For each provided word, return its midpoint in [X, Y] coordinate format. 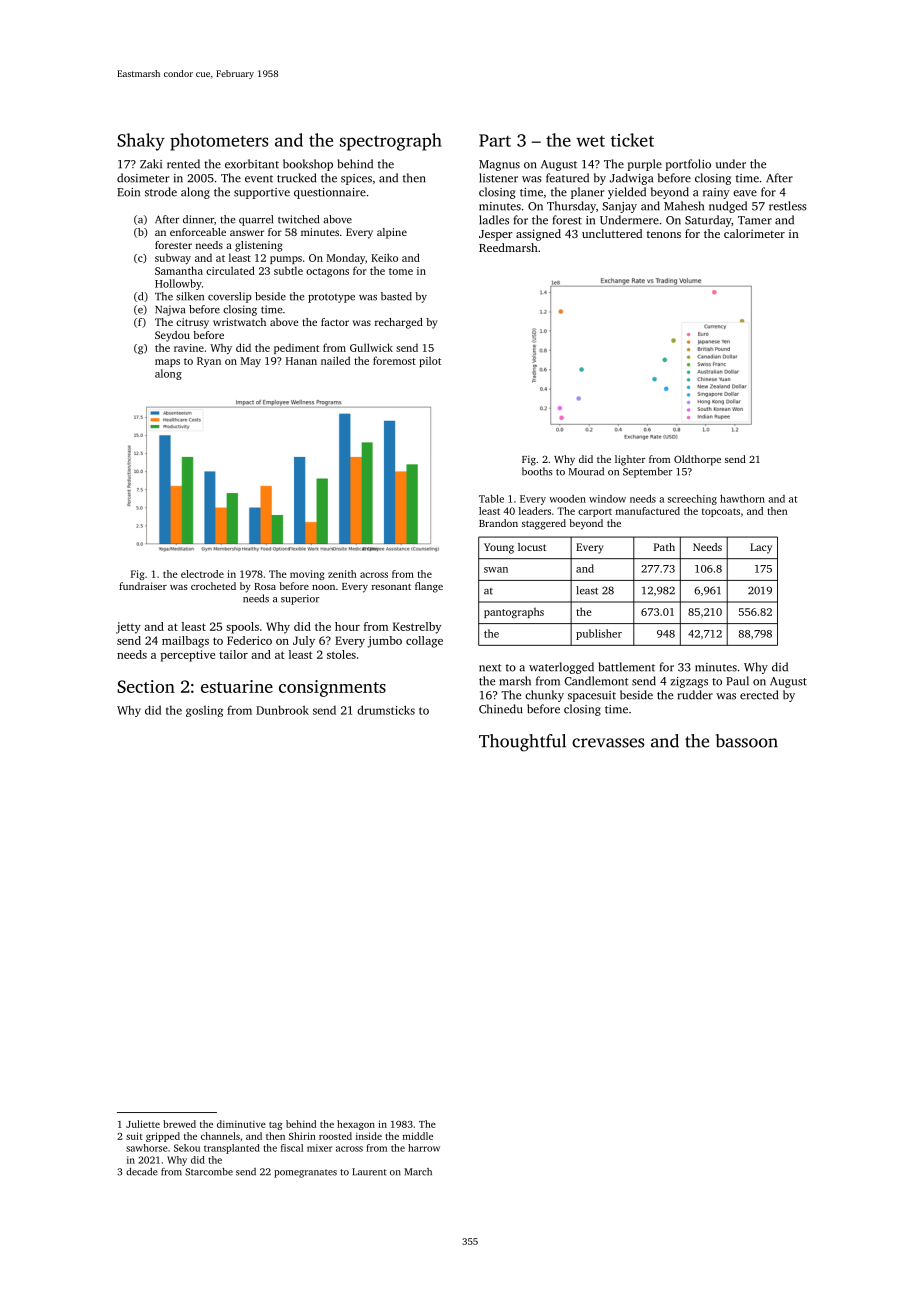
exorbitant [252, 164]
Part [495, 140]
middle [418, 1136]
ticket [632, 140]
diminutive [241, 1124]
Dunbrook [282, 710]
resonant [391, 587]
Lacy [761, 548]
